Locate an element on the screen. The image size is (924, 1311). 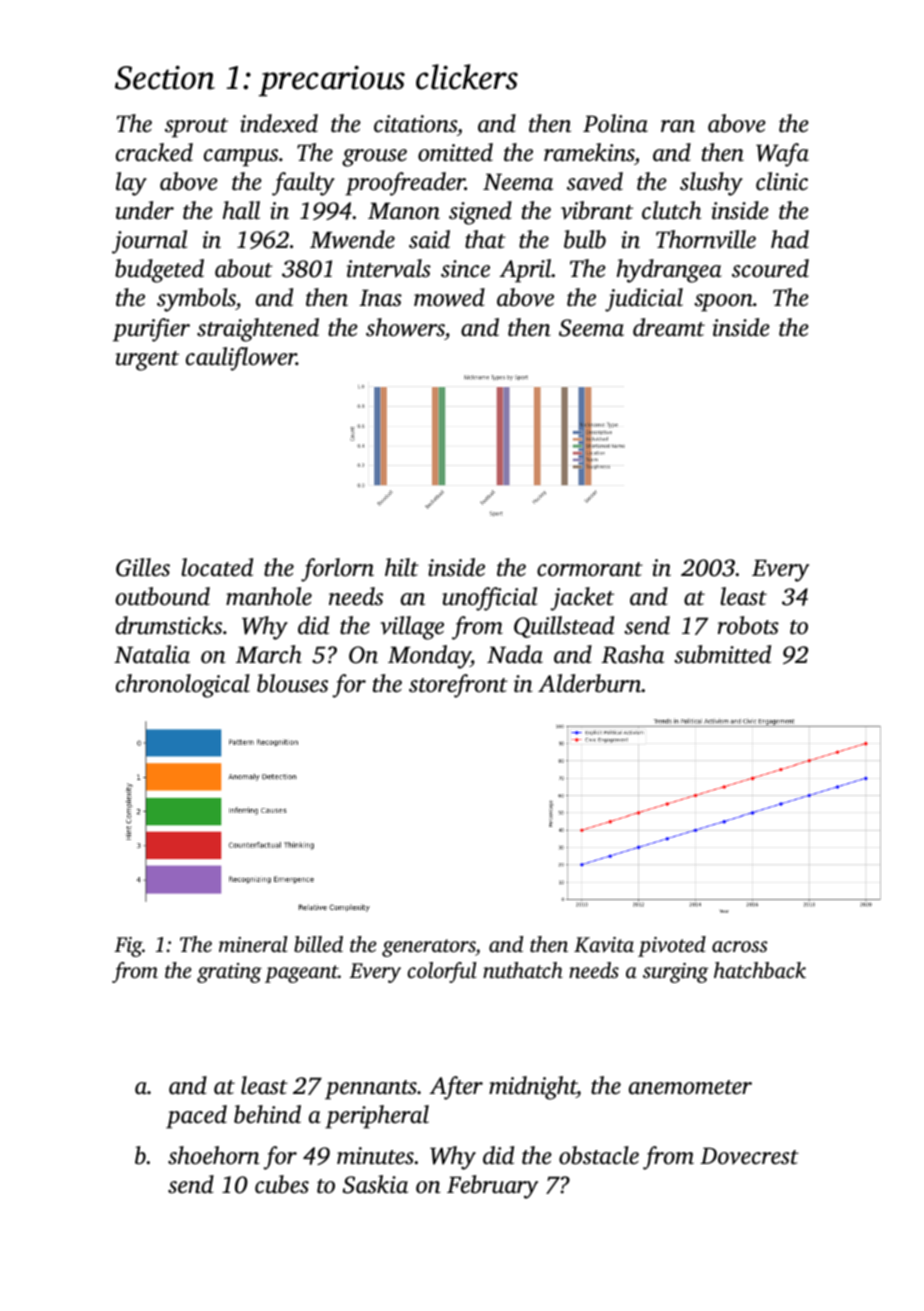
Polina is located at coordinates (615, 123).
